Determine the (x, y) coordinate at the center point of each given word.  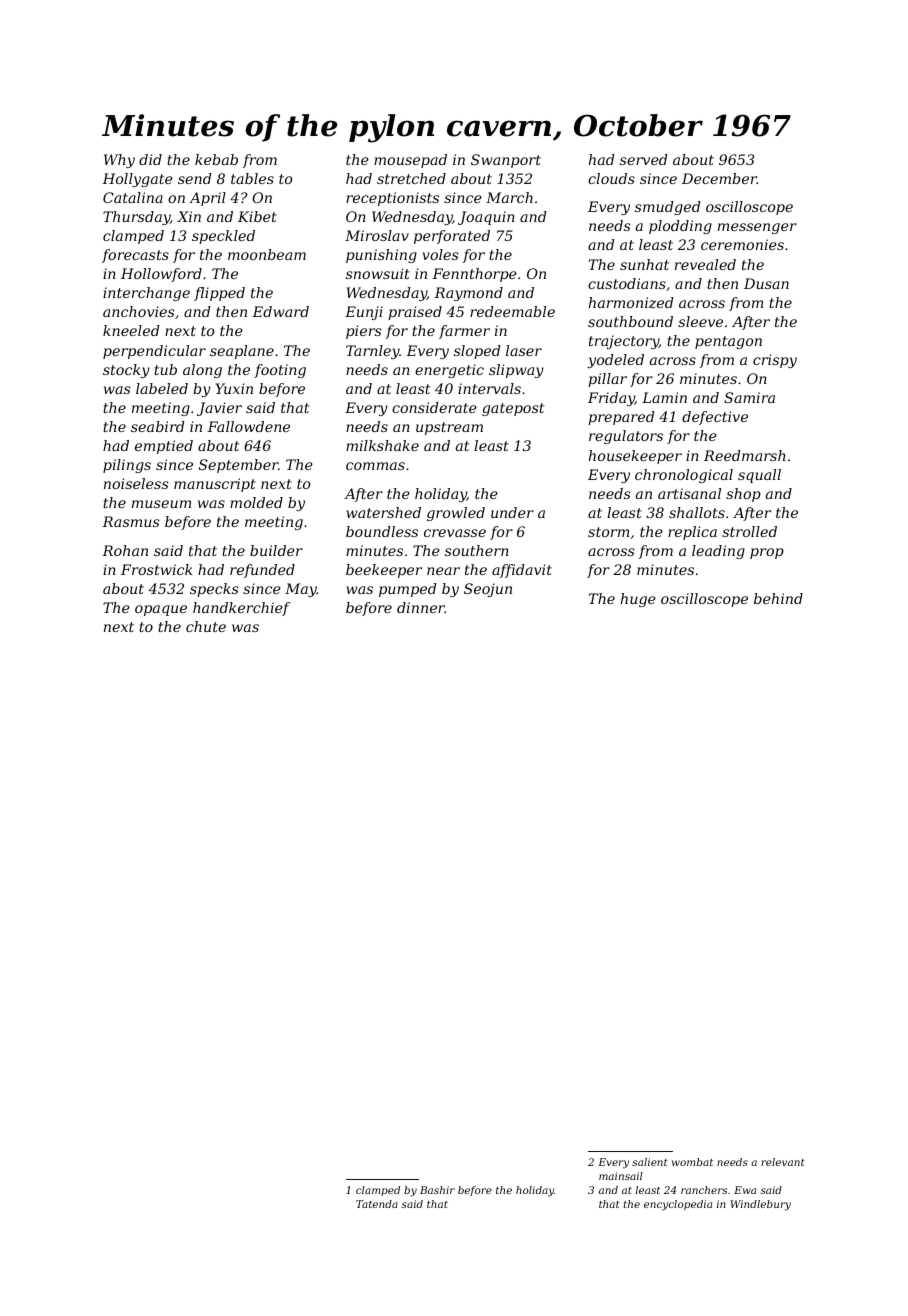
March (509, 197)
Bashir (437, 1190)
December (719, 178)
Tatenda (377, 1204)
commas (375, 466)
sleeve (700, 321)
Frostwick (156, 569)
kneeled (131, 330)
